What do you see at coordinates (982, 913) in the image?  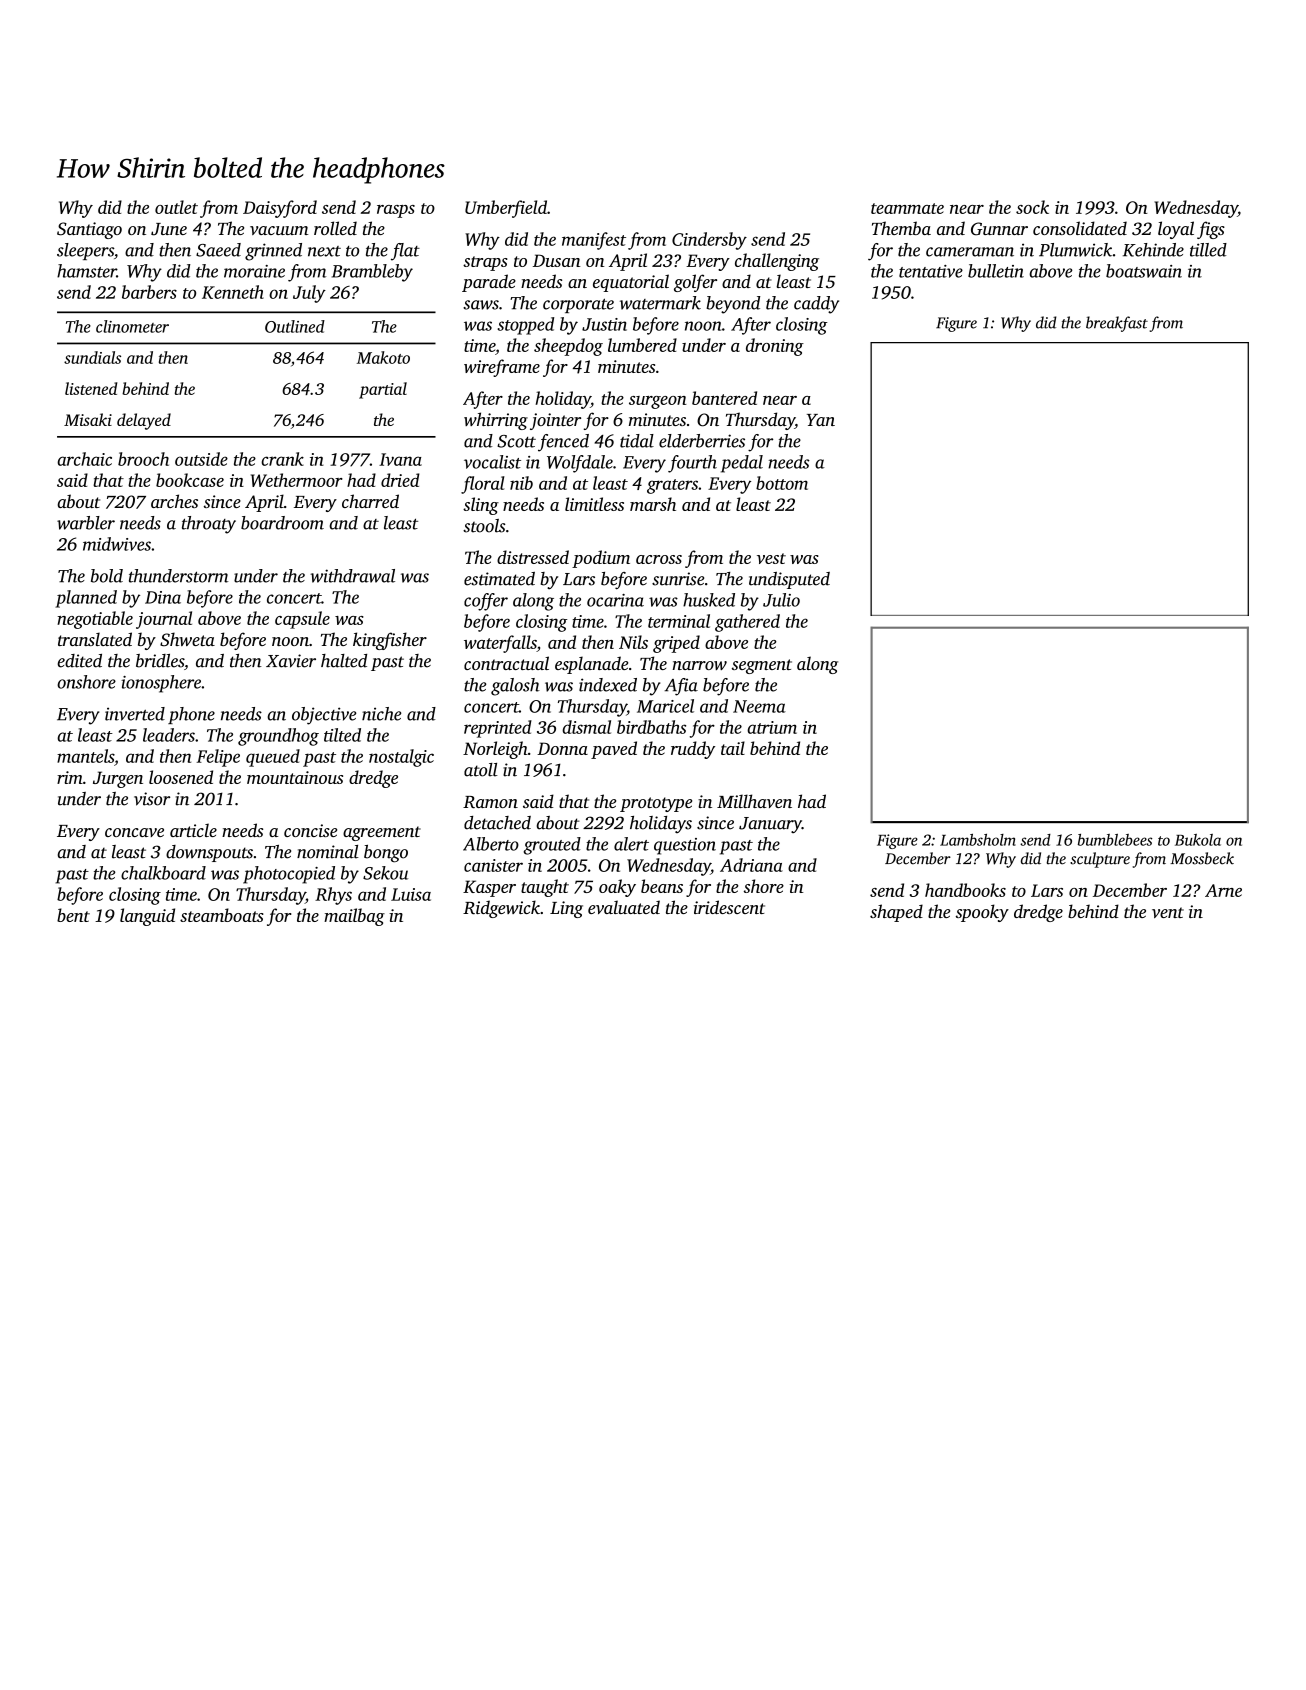 I see `spooky` at bounding box center [982, 913].
